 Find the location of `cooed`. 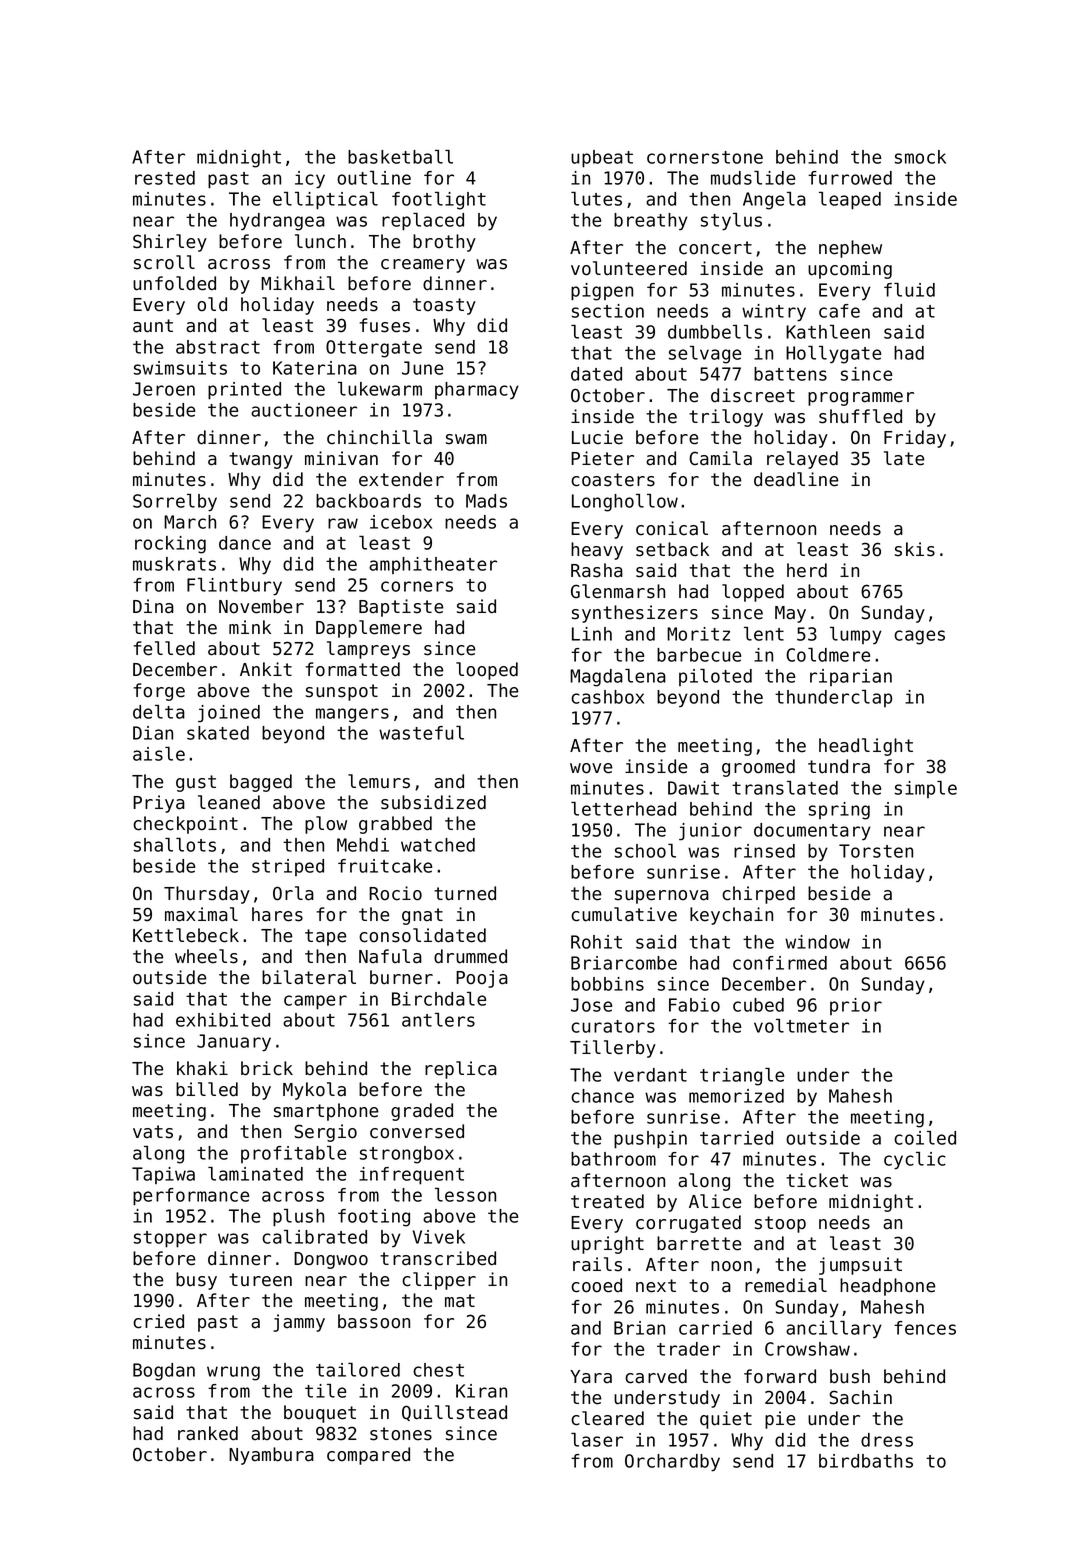

cooed is located at coordinates (596, 1285).
